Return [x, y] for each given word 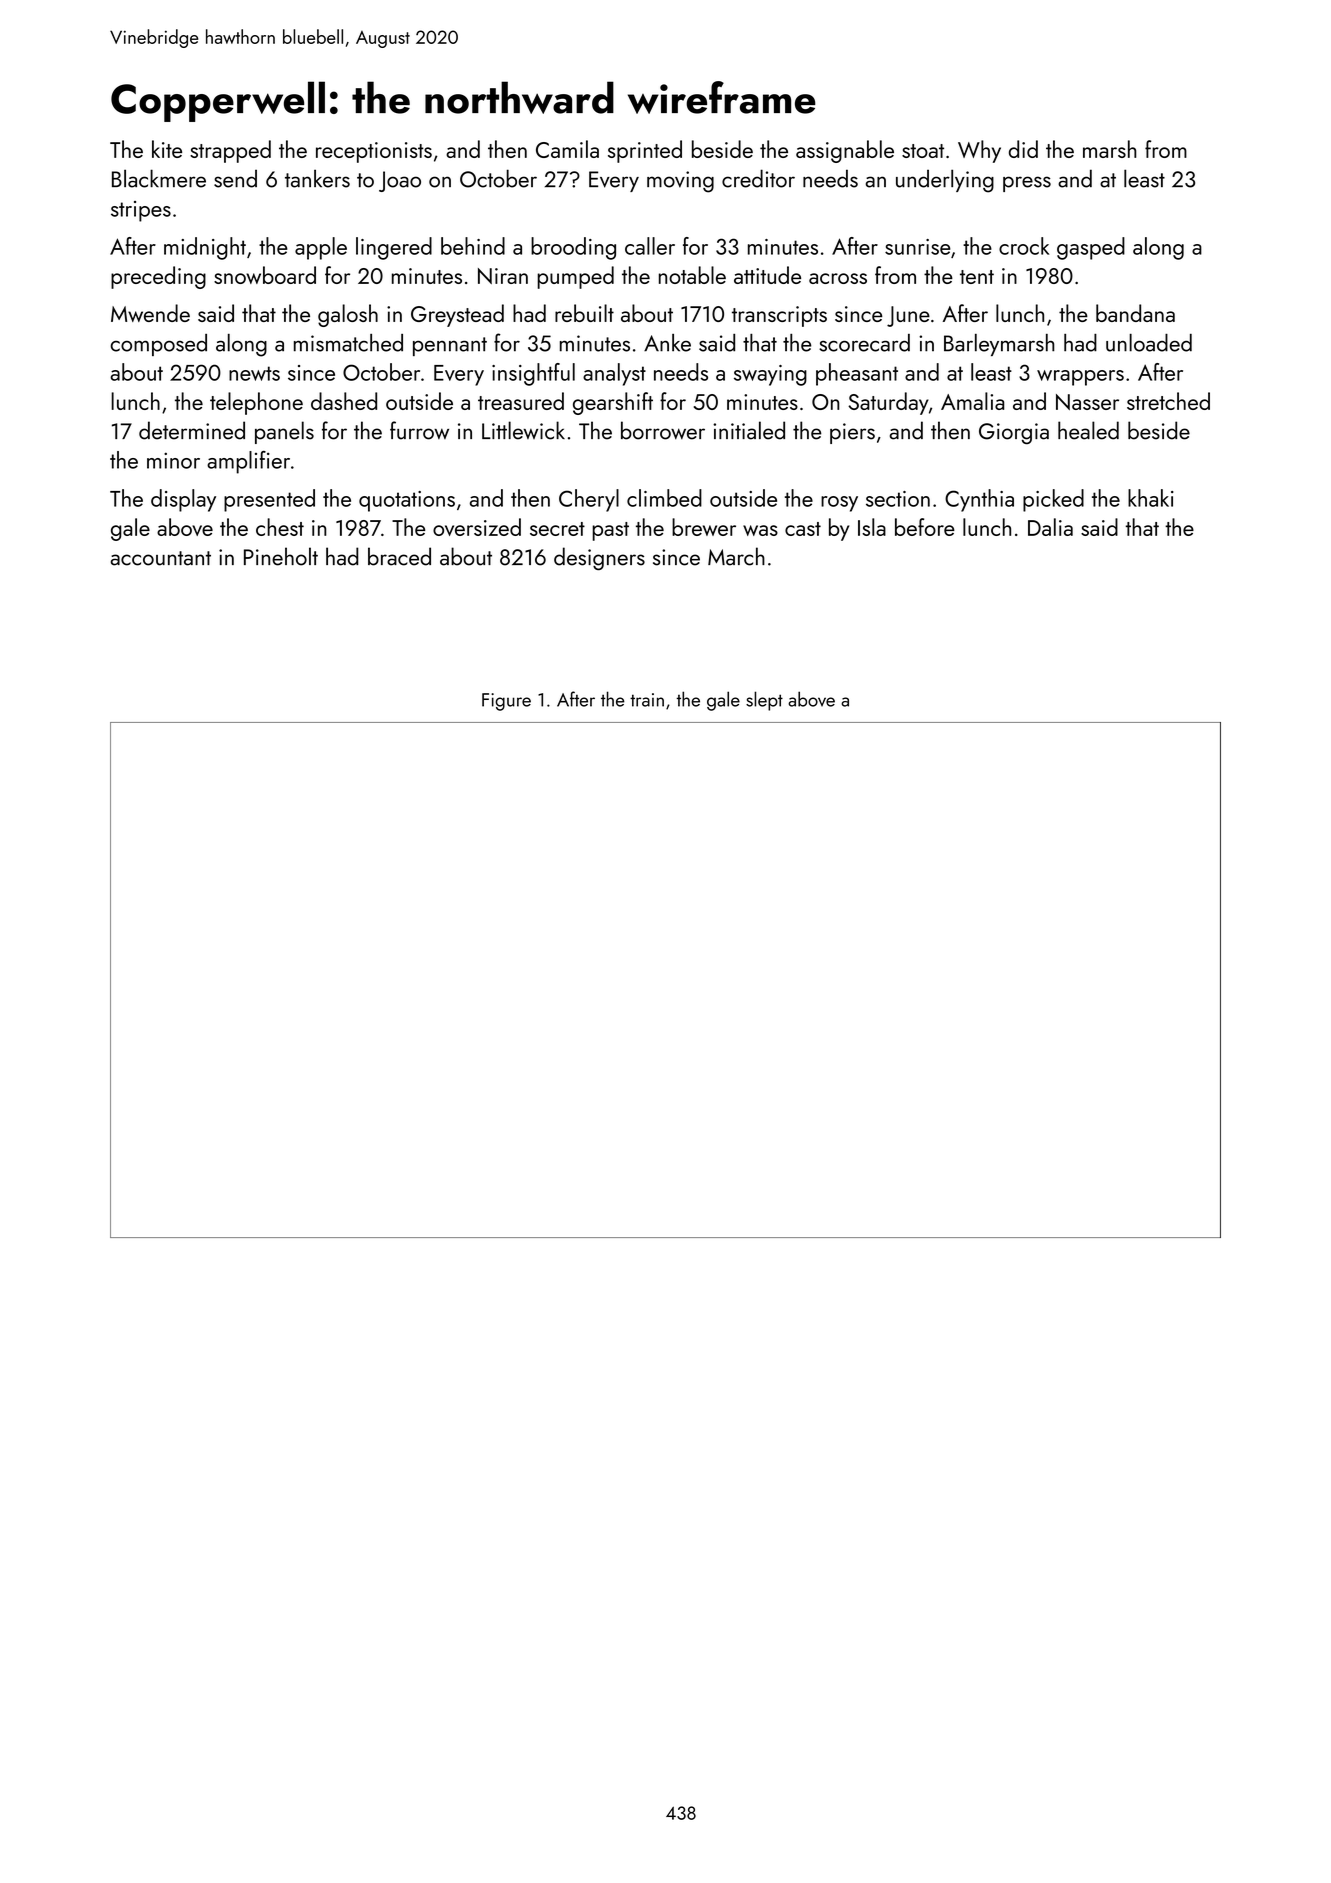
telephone [256, 403]
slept [764, 701]
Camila [567, 149]
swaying [770, 375]
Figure [506, 702]
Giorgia [1014, 433]
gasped [1091, 248]
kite [167, 149]
